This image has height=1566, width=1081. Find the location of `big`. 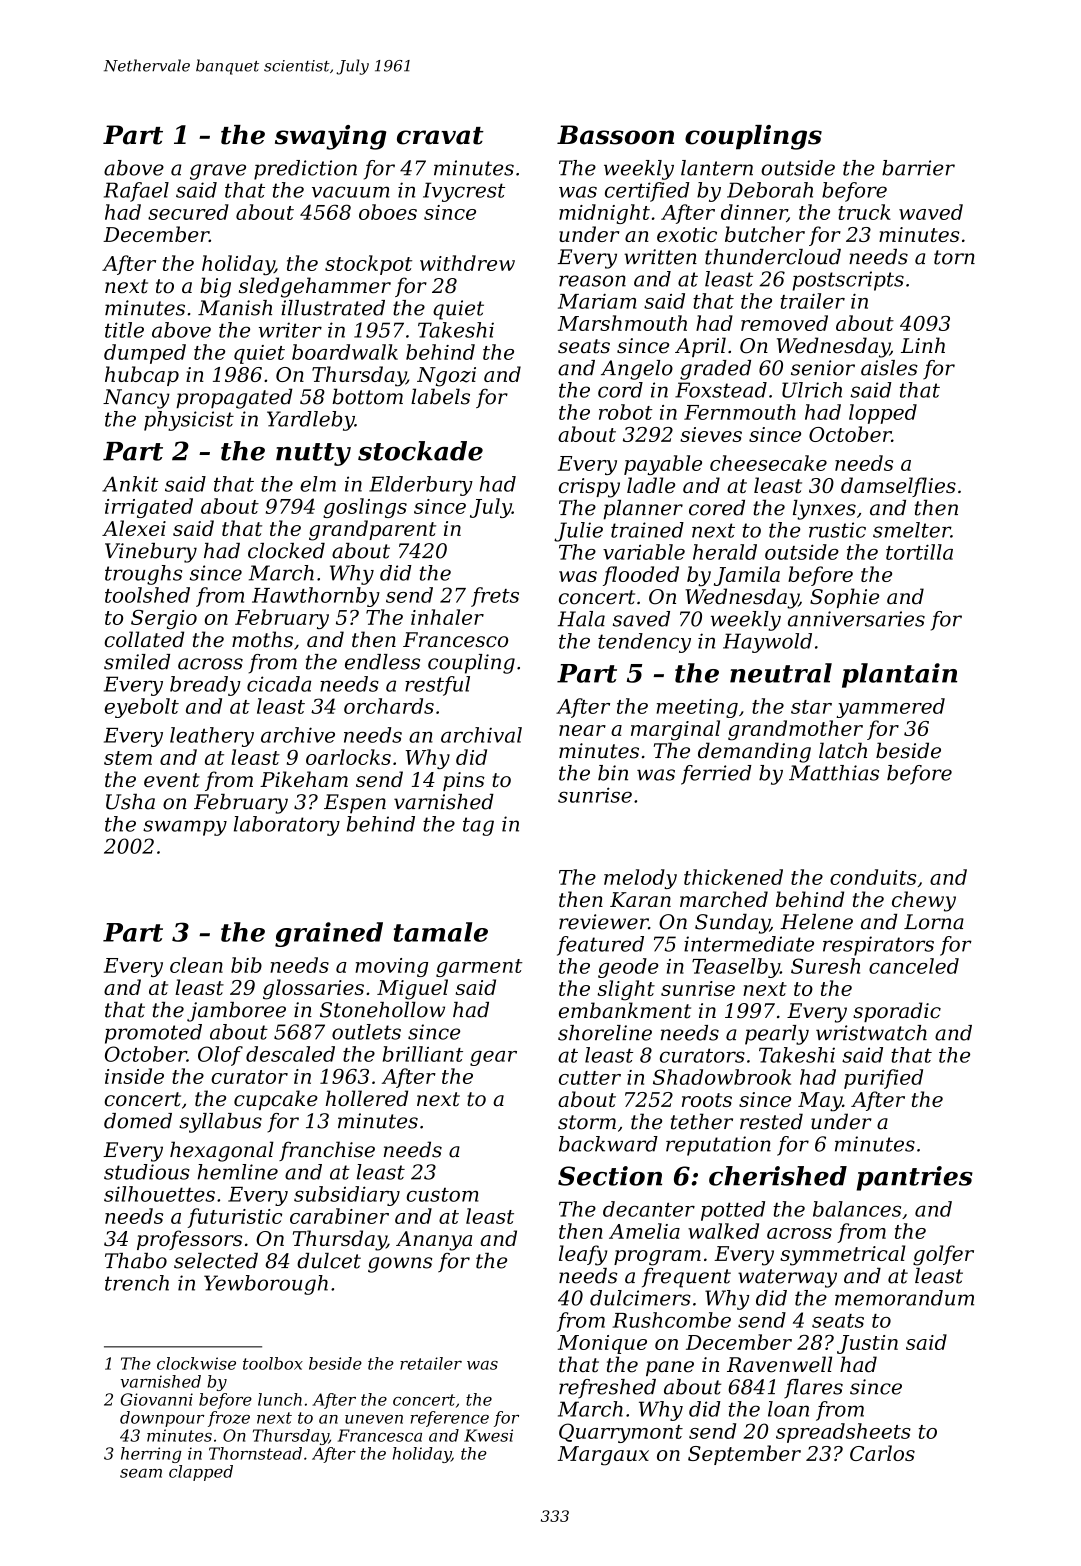

big is located at coordinates (215, 287).
